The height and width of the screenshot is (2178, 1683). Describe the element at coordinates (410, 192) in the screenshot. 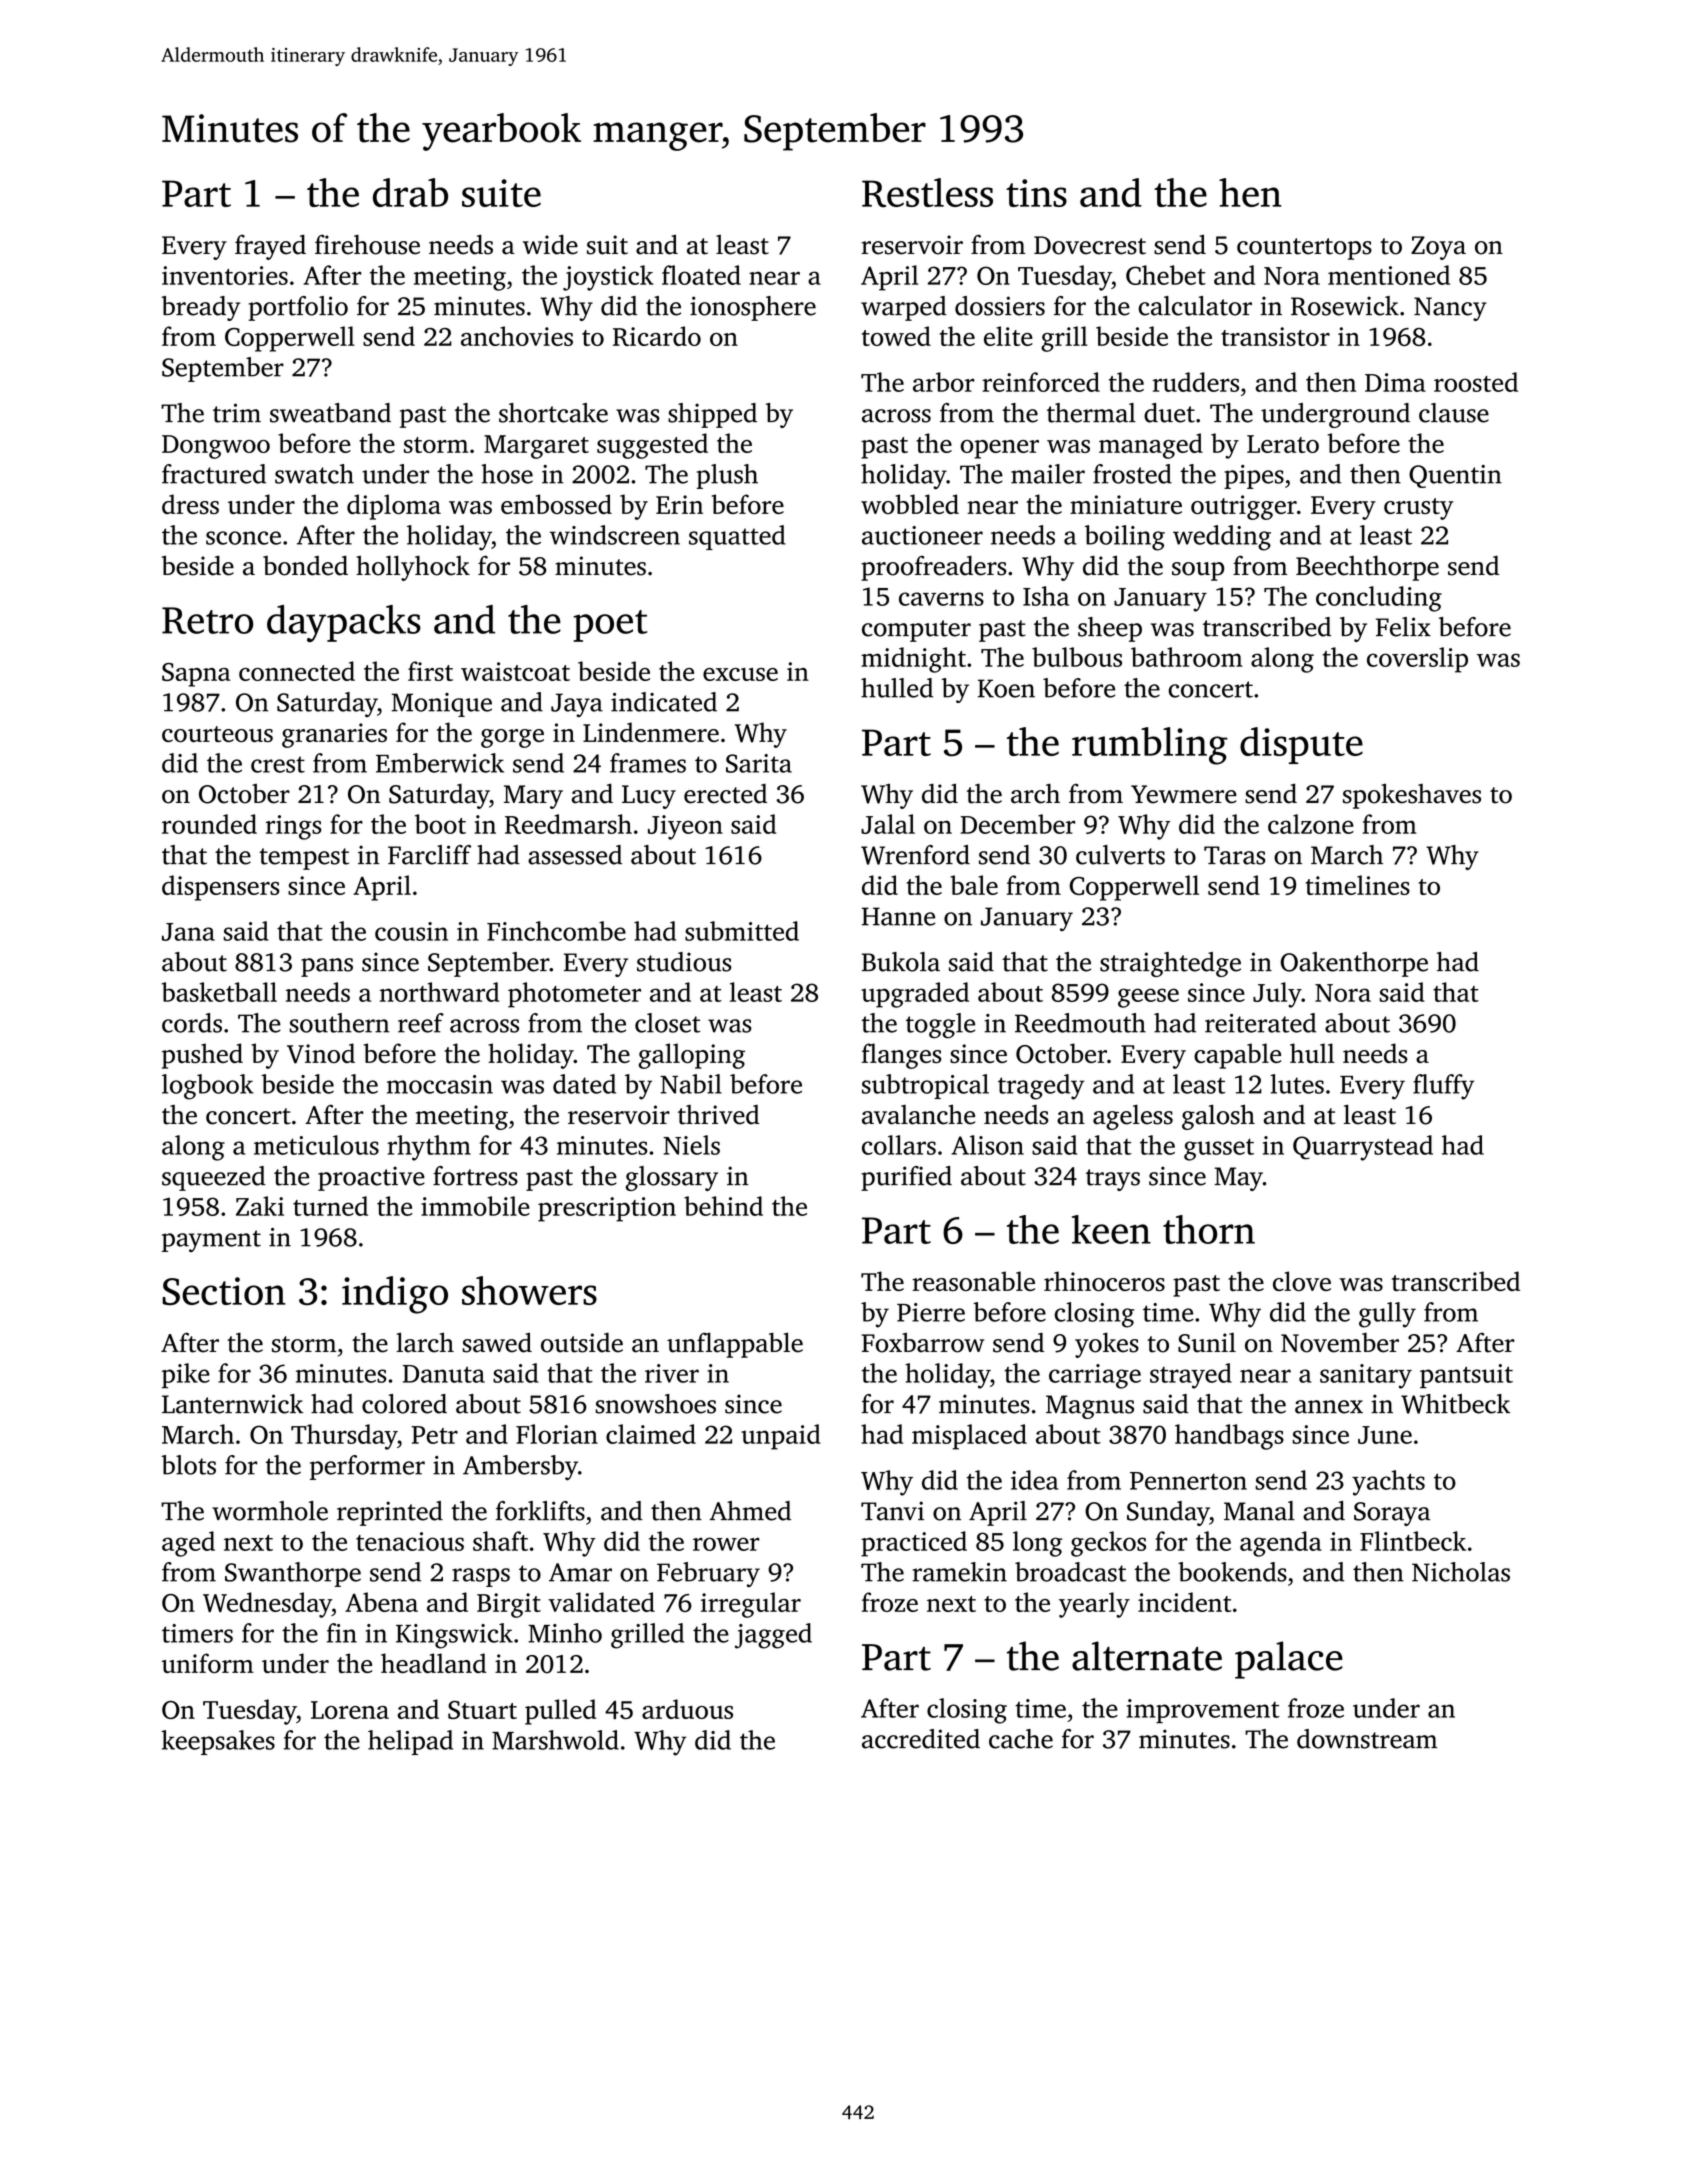

I see `drab` at that location.
